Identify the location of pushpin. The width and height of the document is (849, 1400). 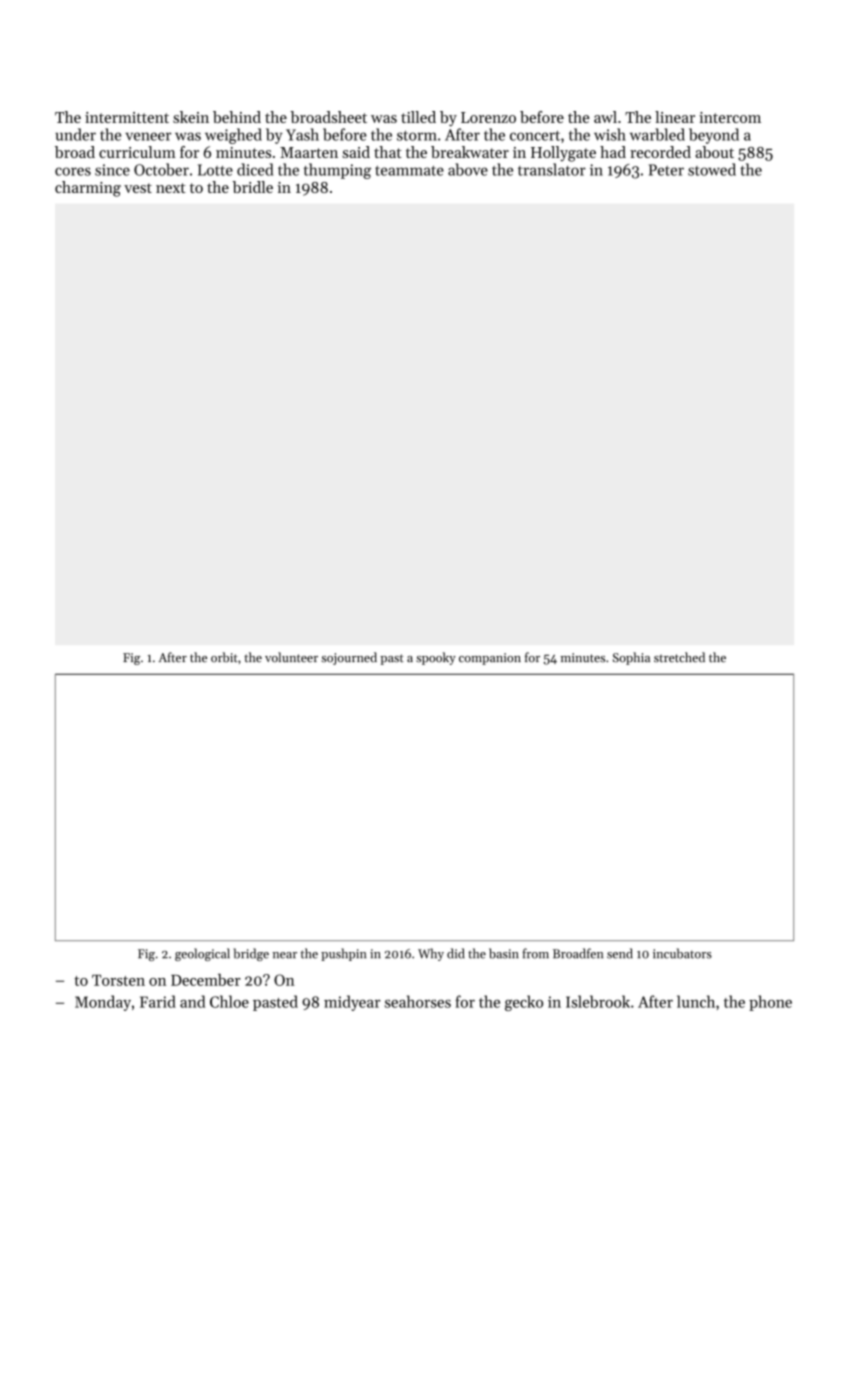
(343, 954).
